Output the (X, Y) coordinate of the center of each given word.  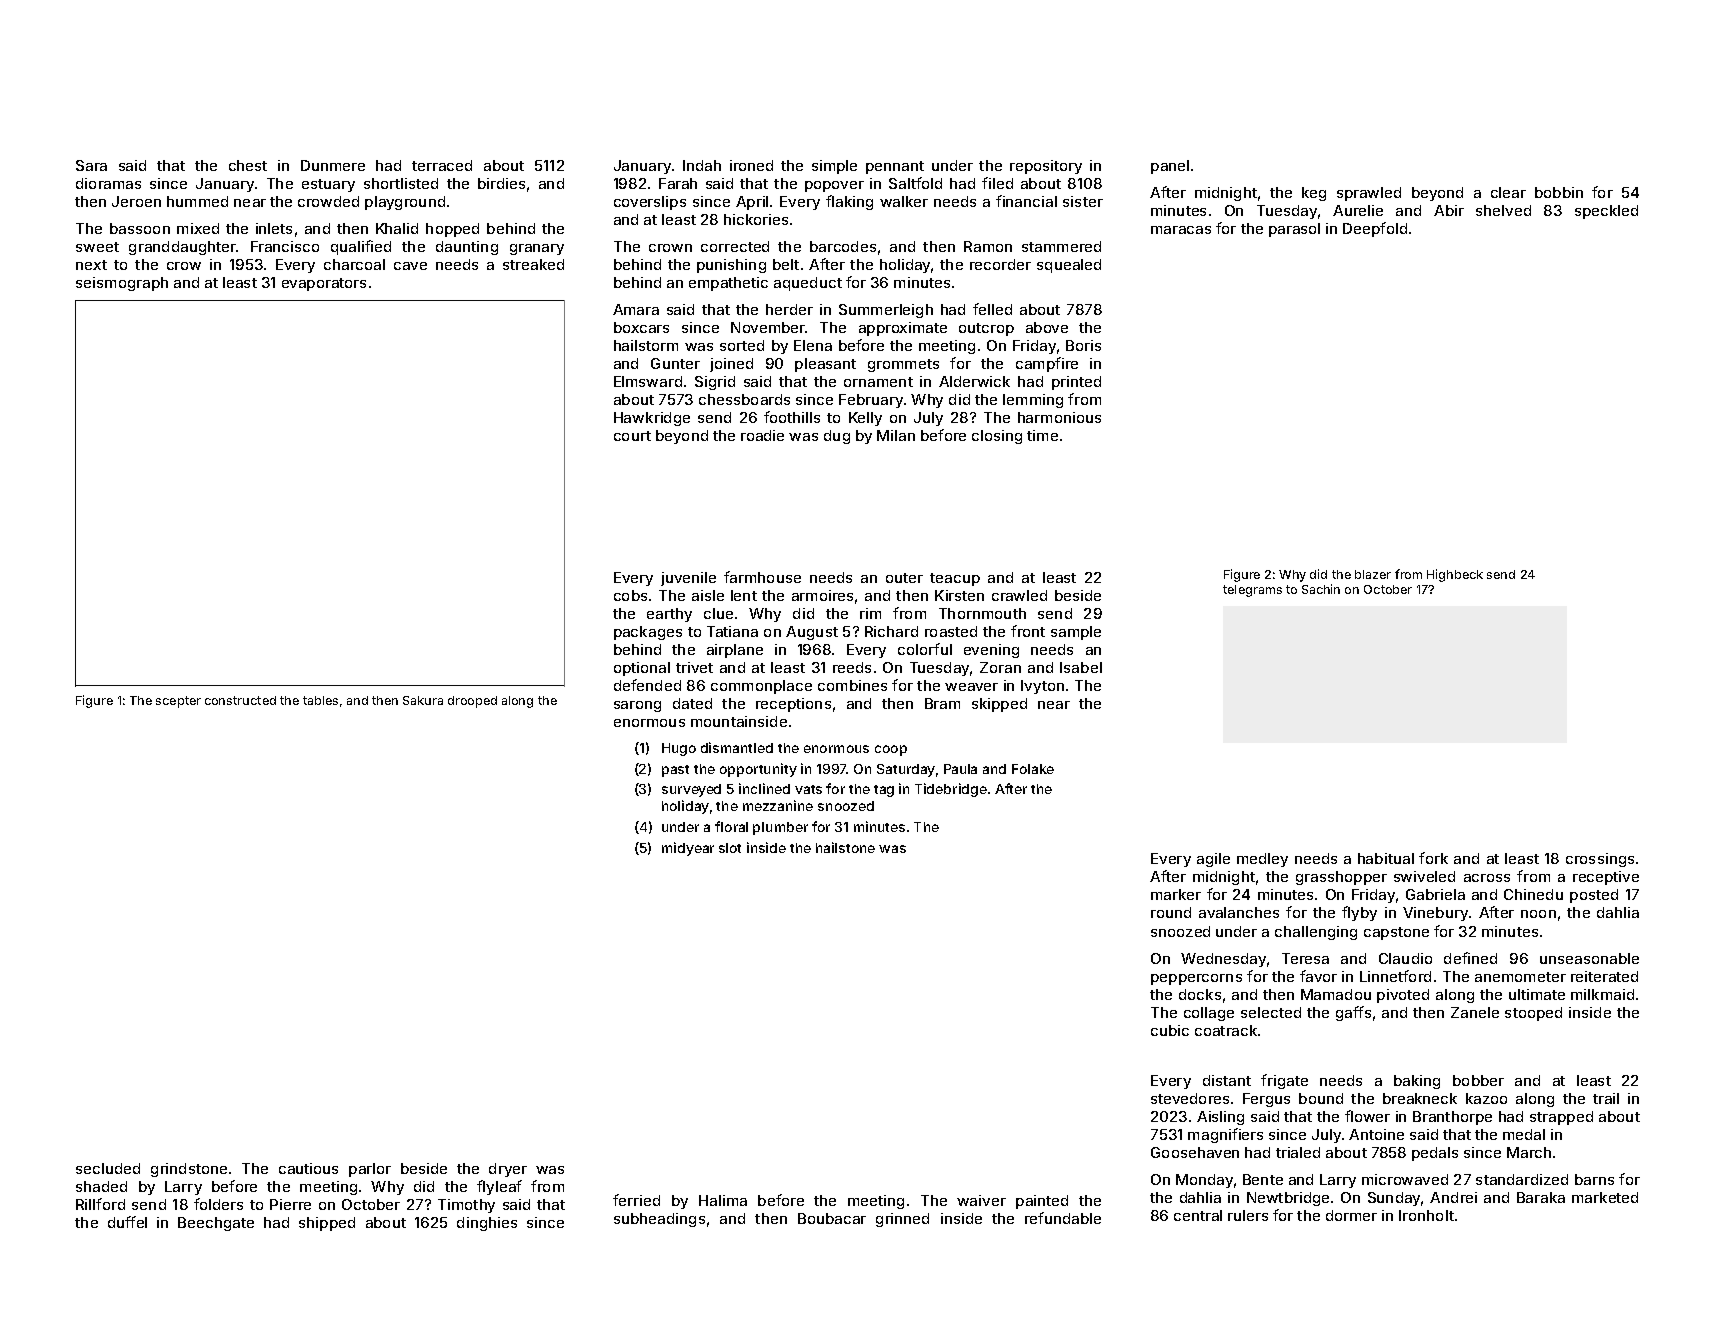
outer (904, 578)
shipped (327, 1224)
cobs (630, 595)
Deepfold (1375, 229)
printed (1076, 383)
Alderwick (974, 381)
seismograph (122, 284)
